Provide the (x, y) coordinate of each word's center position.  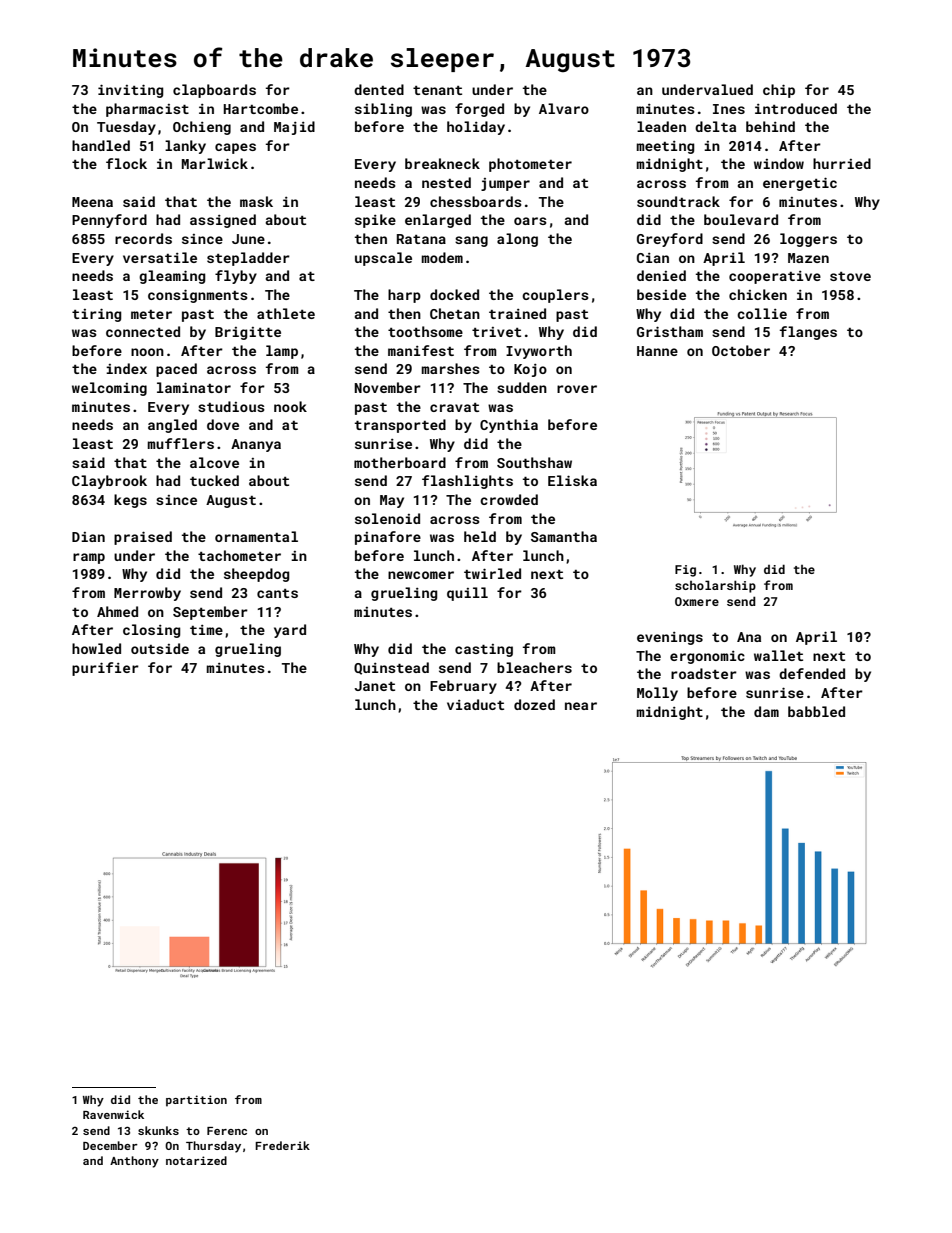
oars (530, 221)
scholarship (715, 586)
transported (400, 426)
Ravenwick (113, 1114)
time (206, 630)
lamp (282, 352)
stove (850, 276)
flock (126, 163)
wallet (778, 655)
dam (766, 711)
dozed (534, 704)
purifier (105, 669)
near (581, 706)
